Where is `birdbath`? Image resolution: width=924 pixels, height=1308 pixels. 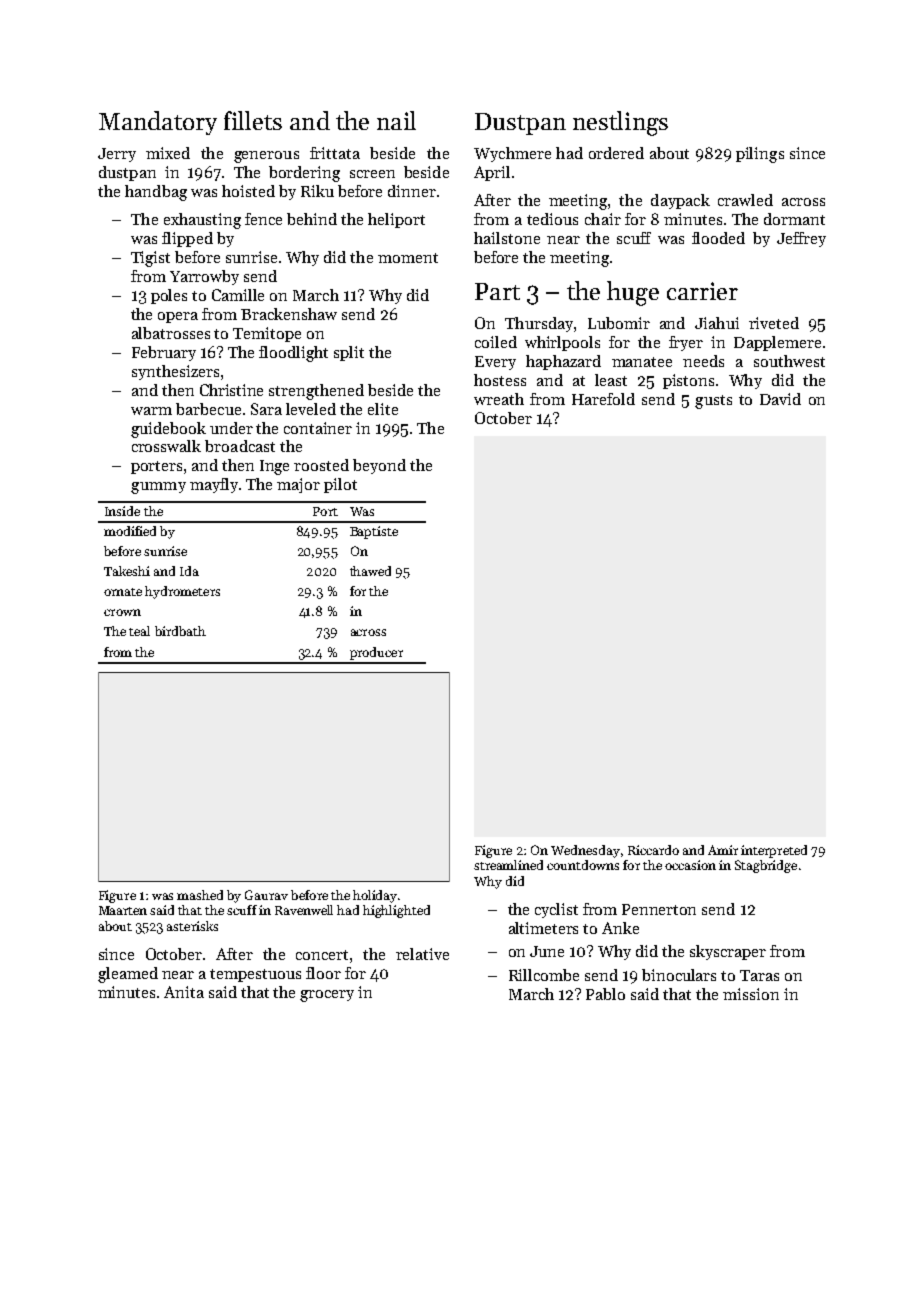 birdbath is located at coordinates (180, 631).
